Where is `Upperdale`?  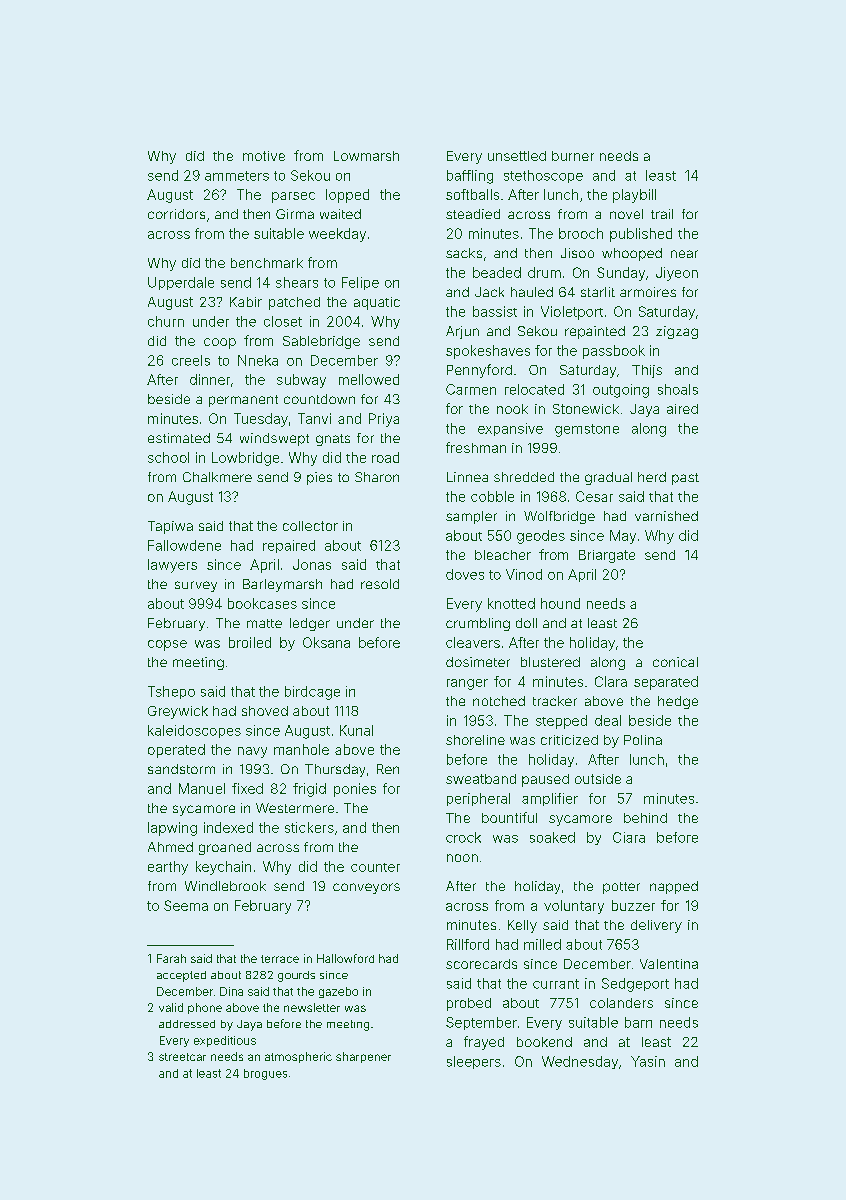
Upperdale is located at coordinates (181, 283).
